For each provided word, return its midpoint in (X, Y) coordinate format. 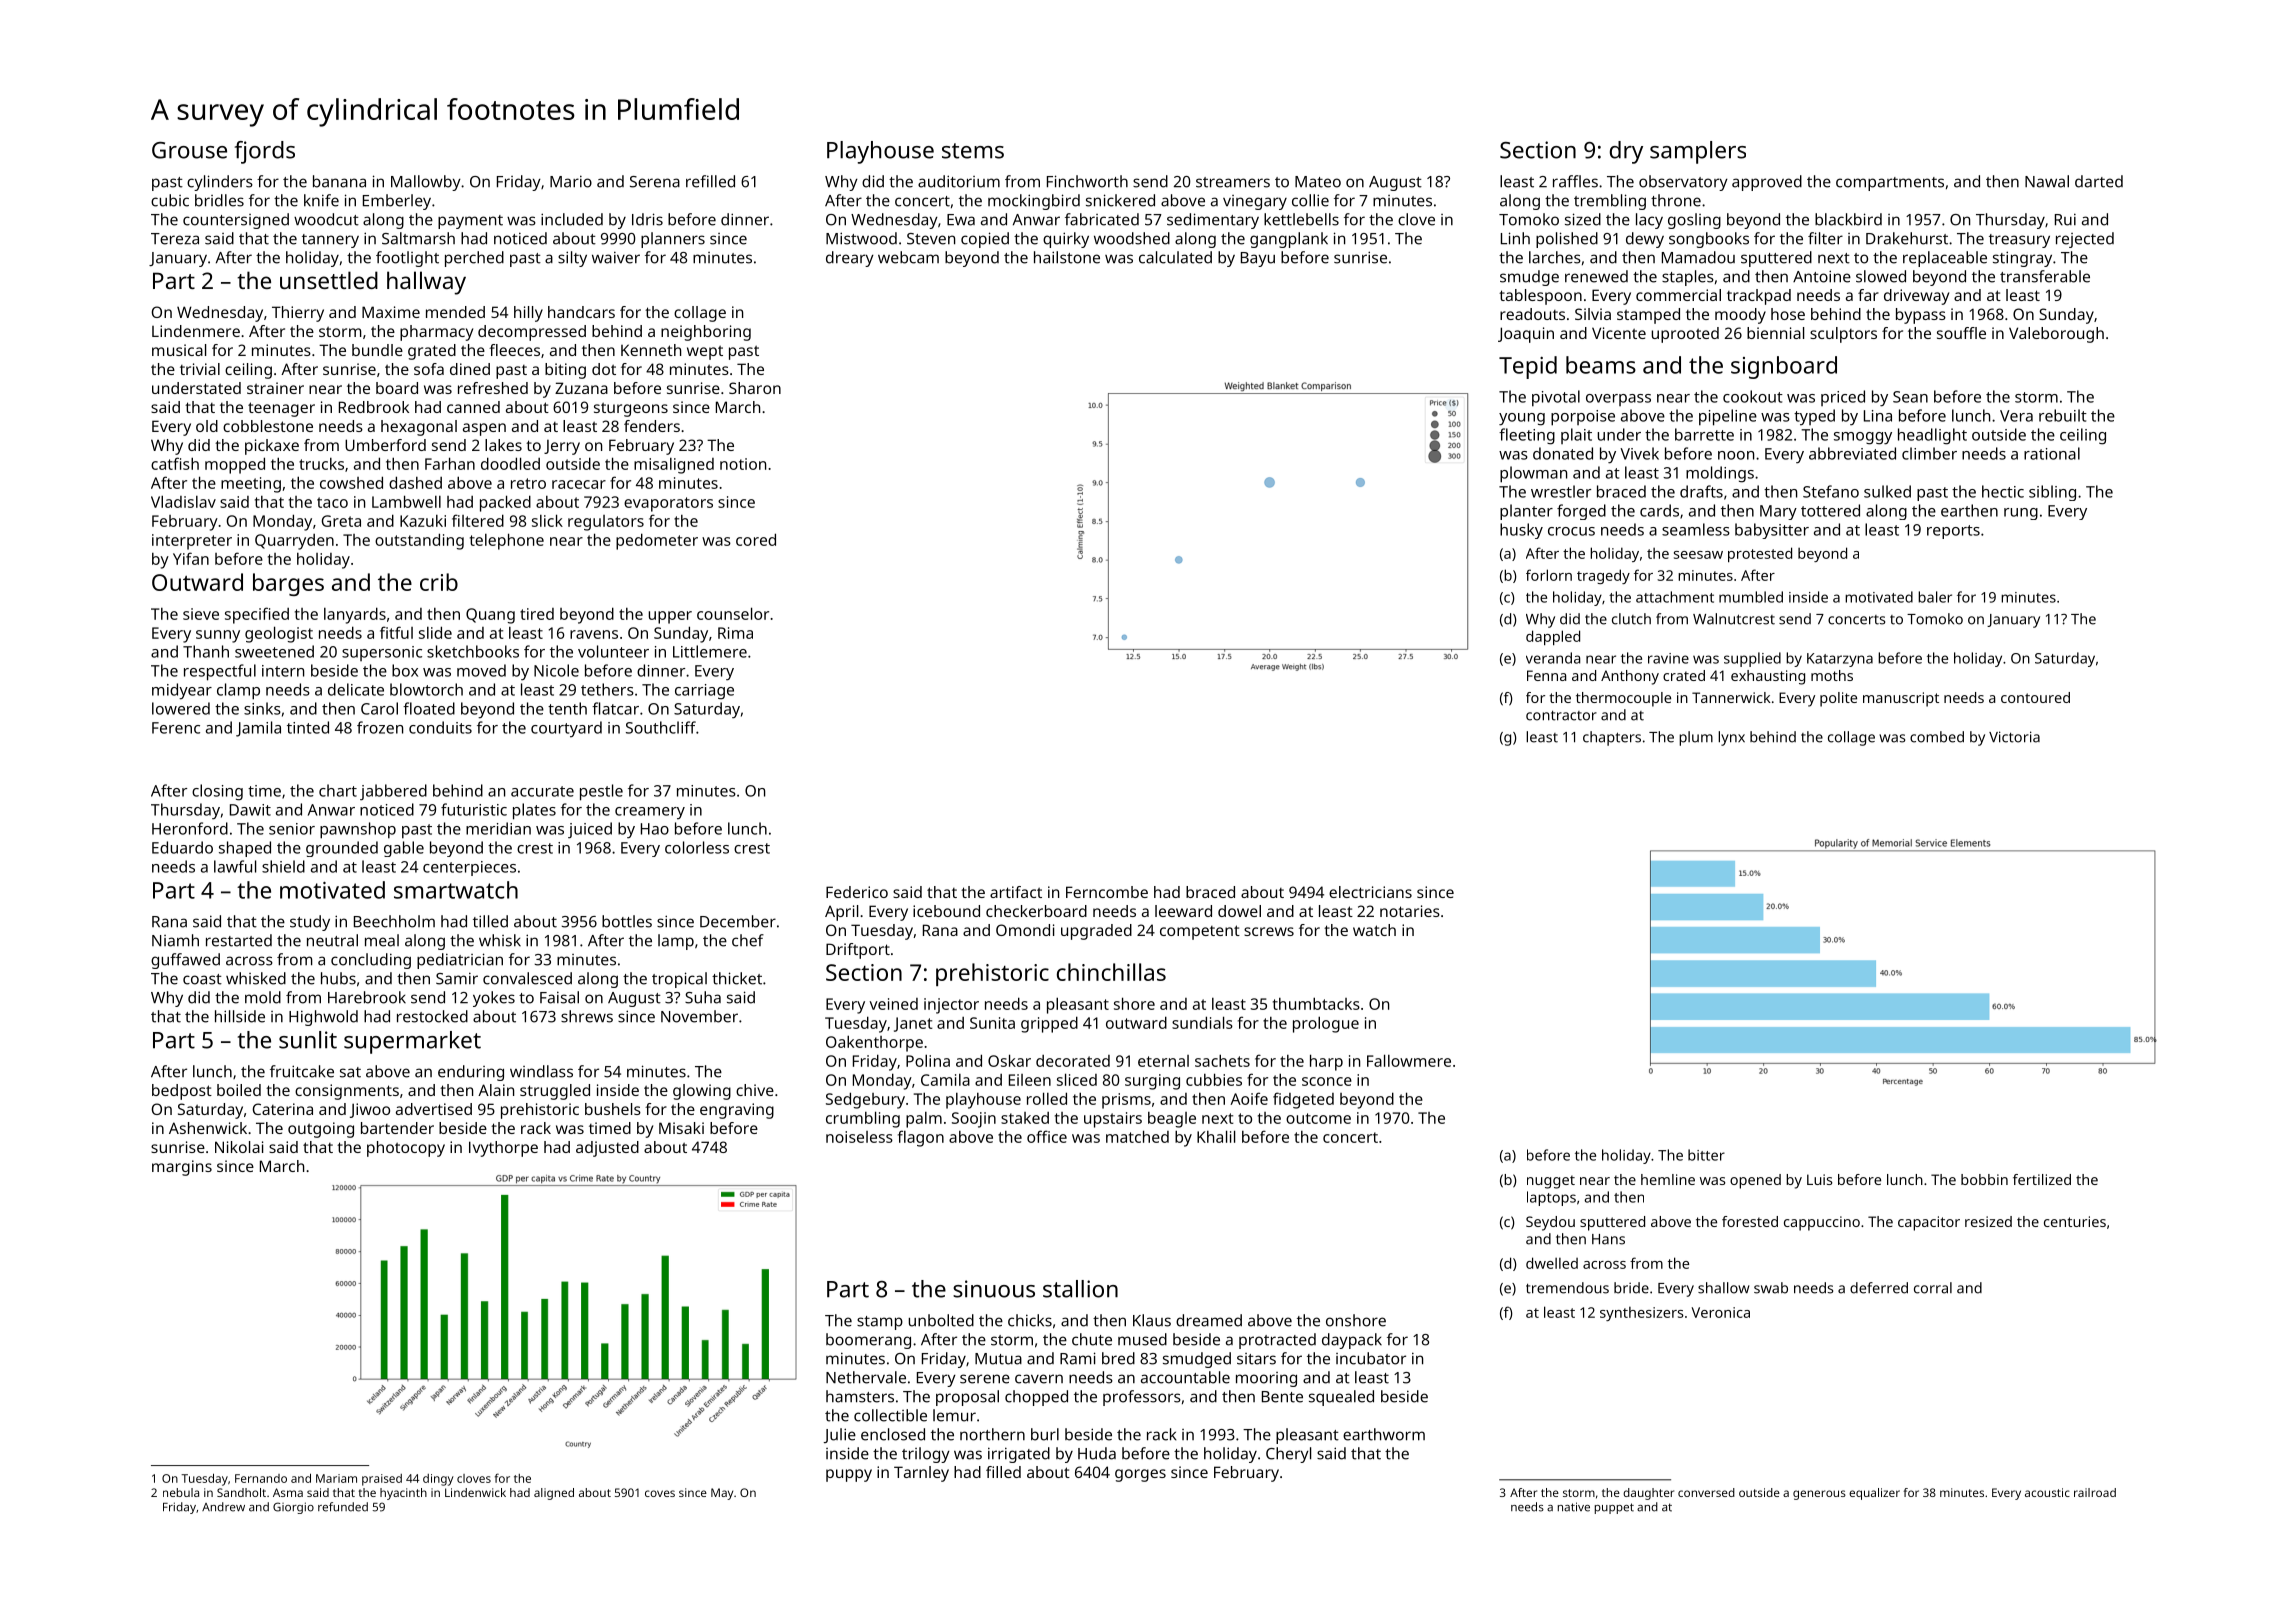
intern (283, 671)
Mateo (1318, 182)
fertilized (2042, 1179)
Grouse (189, 150)
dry (1626, 152)
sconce (1327, 1081)
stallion (1080, 1289)
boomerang (868, 1341)
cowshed (351, 482)
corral (1933, 1288)
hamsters (860, 1396)
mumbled (1751, 597)
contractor (1561, 716)
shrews (587, 1016)
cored (756, 539)
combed (1937, 737)
